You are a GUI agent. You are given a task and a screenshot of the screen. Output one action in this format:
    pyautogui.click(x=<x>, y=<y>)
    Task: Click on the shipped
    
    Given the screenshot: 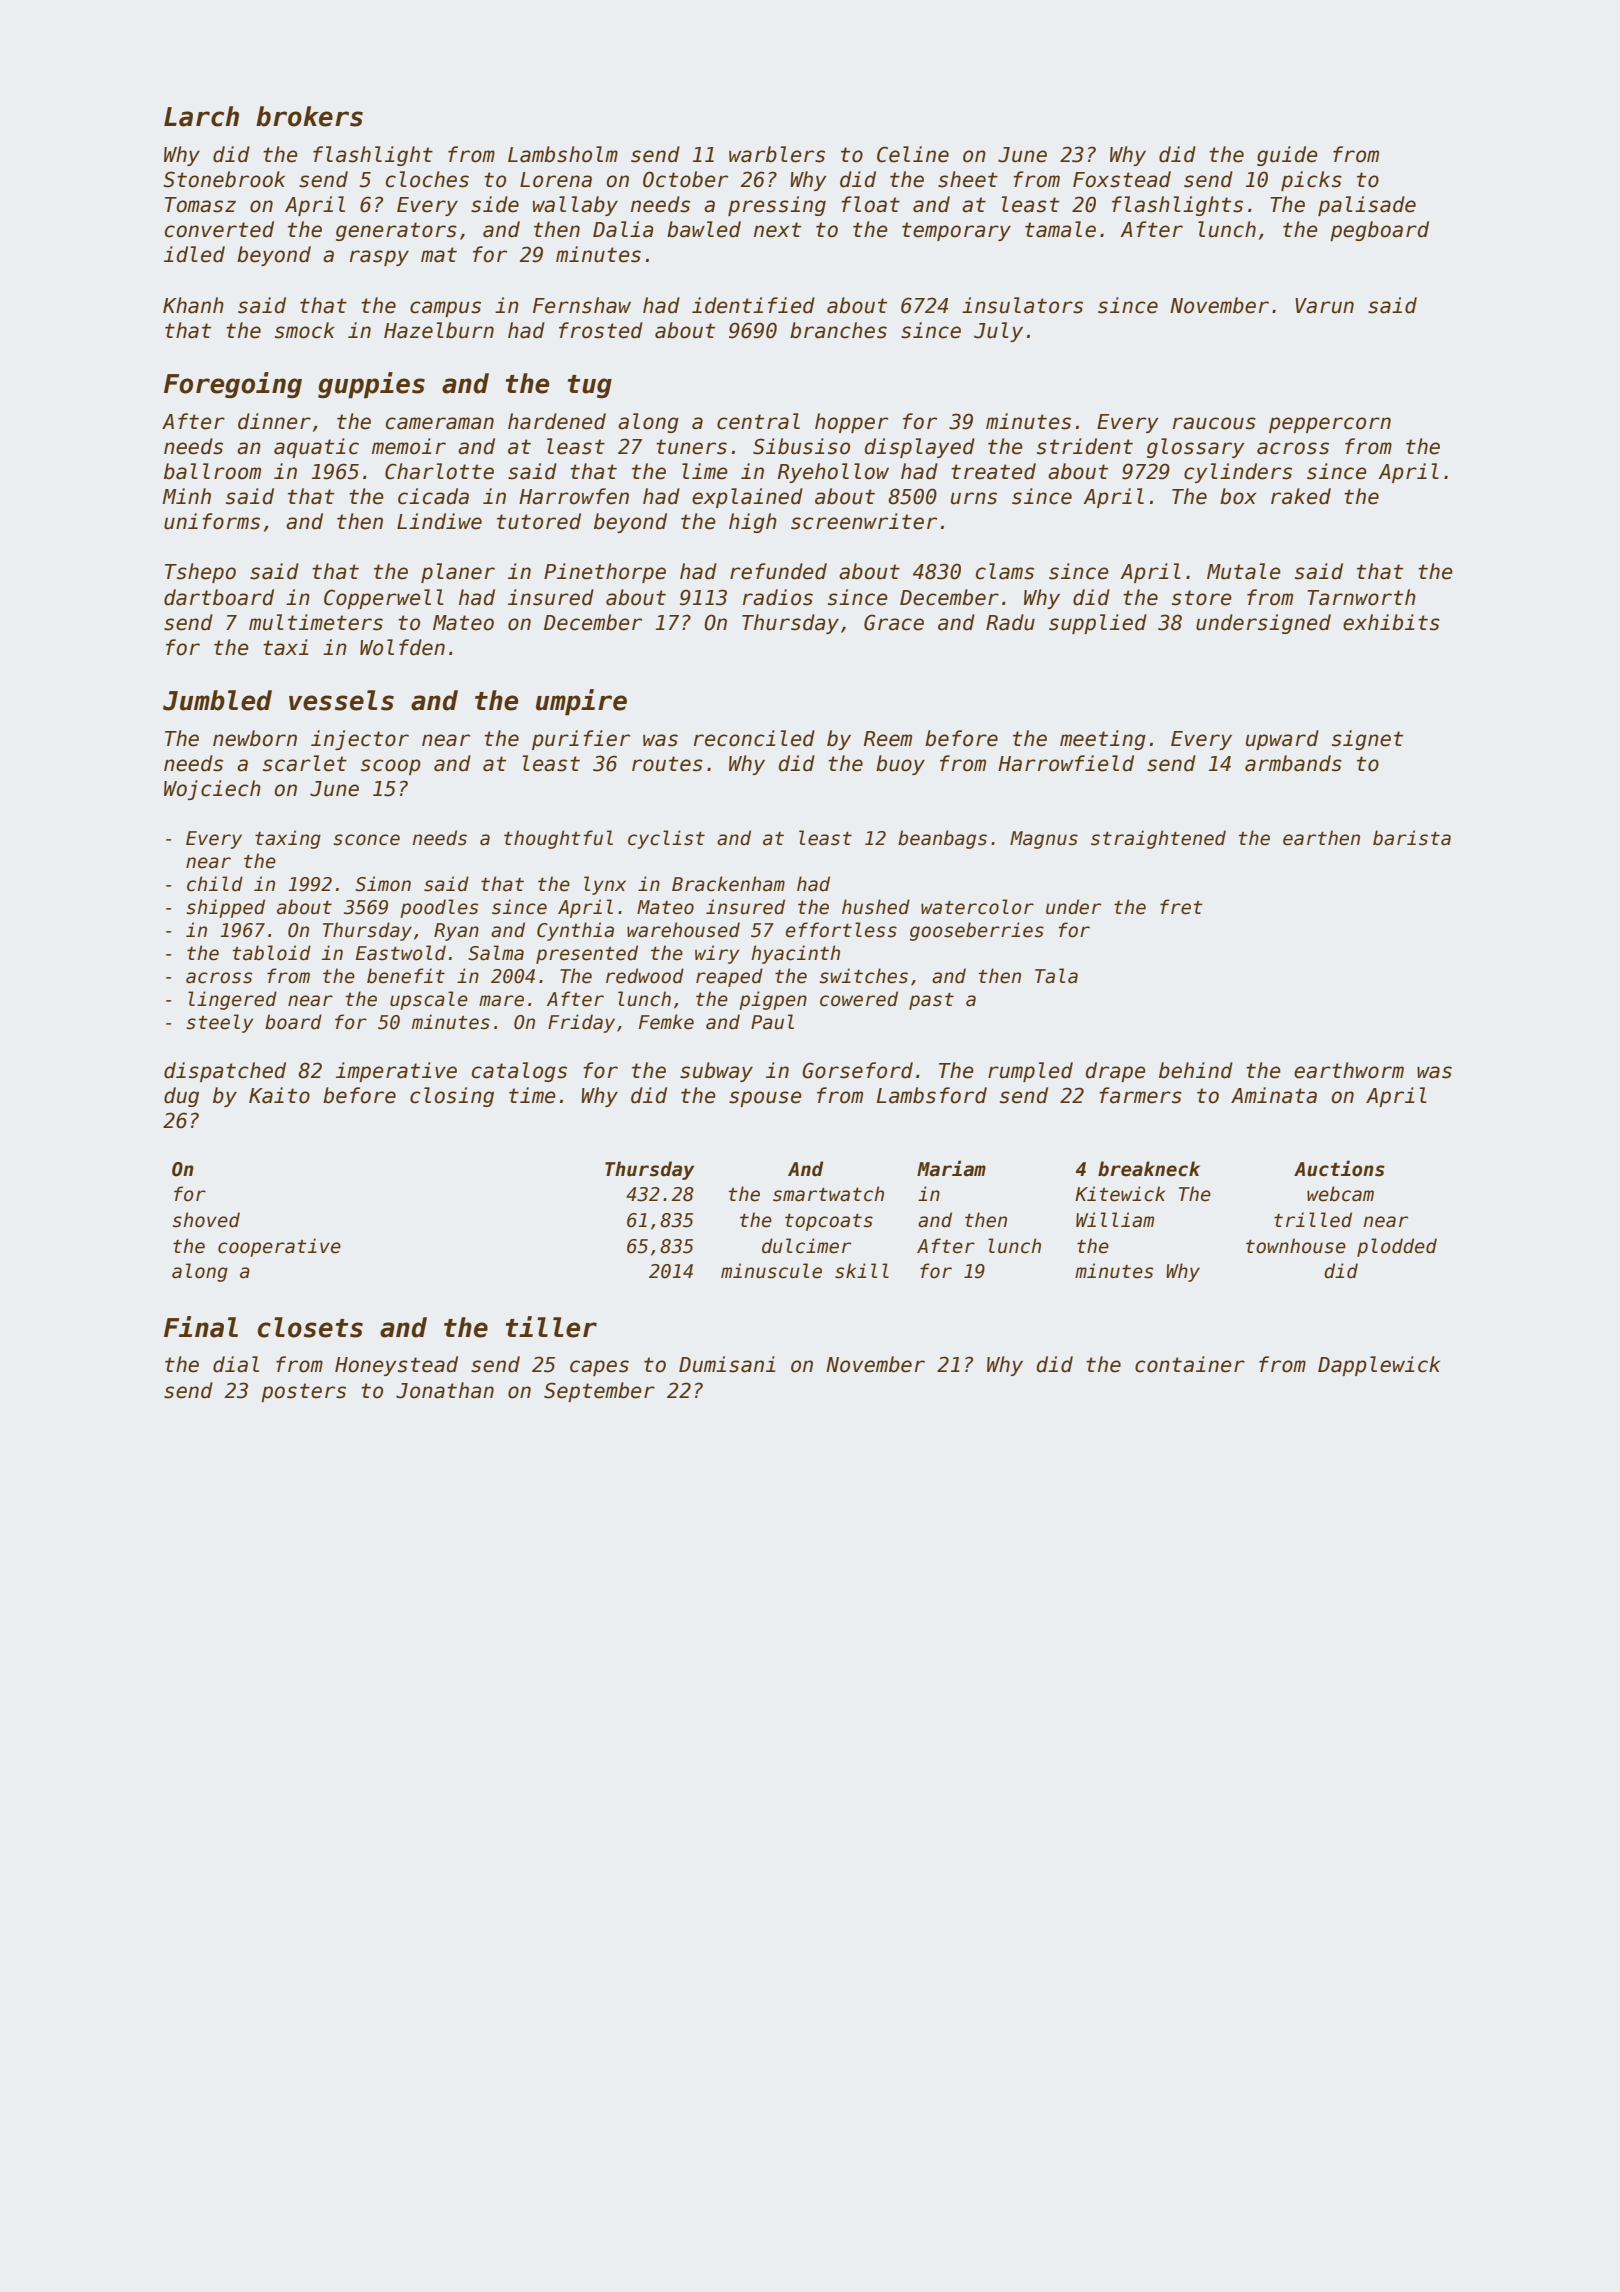 What is the action you would take?
    pyautogui.click(x=226, y=908)
